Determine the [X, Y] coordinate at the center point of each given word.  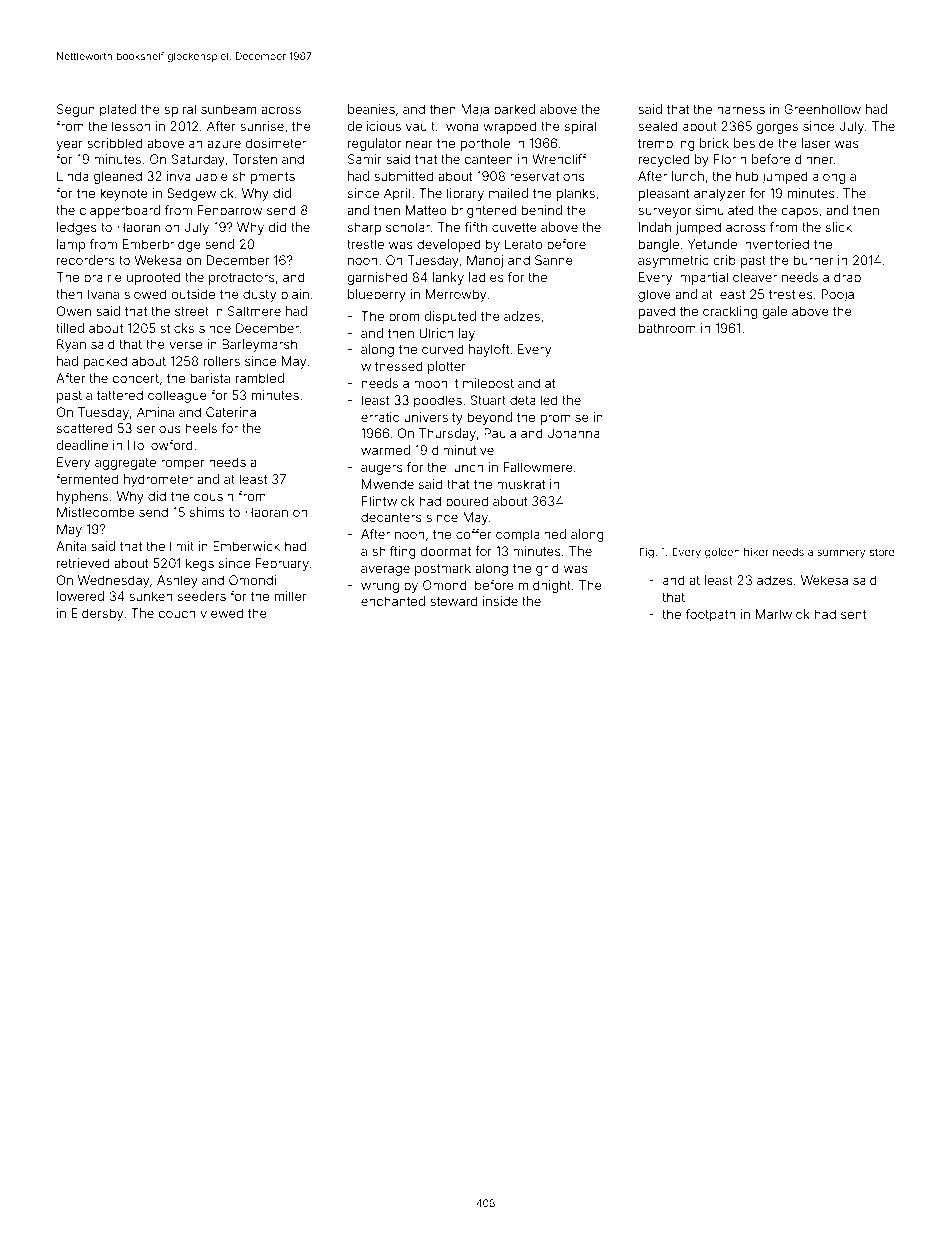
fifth [476, 227]
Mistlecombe [95, 512]
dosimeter [276, 143]
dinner [814, 159]
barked [514, 109]
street [192, 311]
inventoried [775, 244]
